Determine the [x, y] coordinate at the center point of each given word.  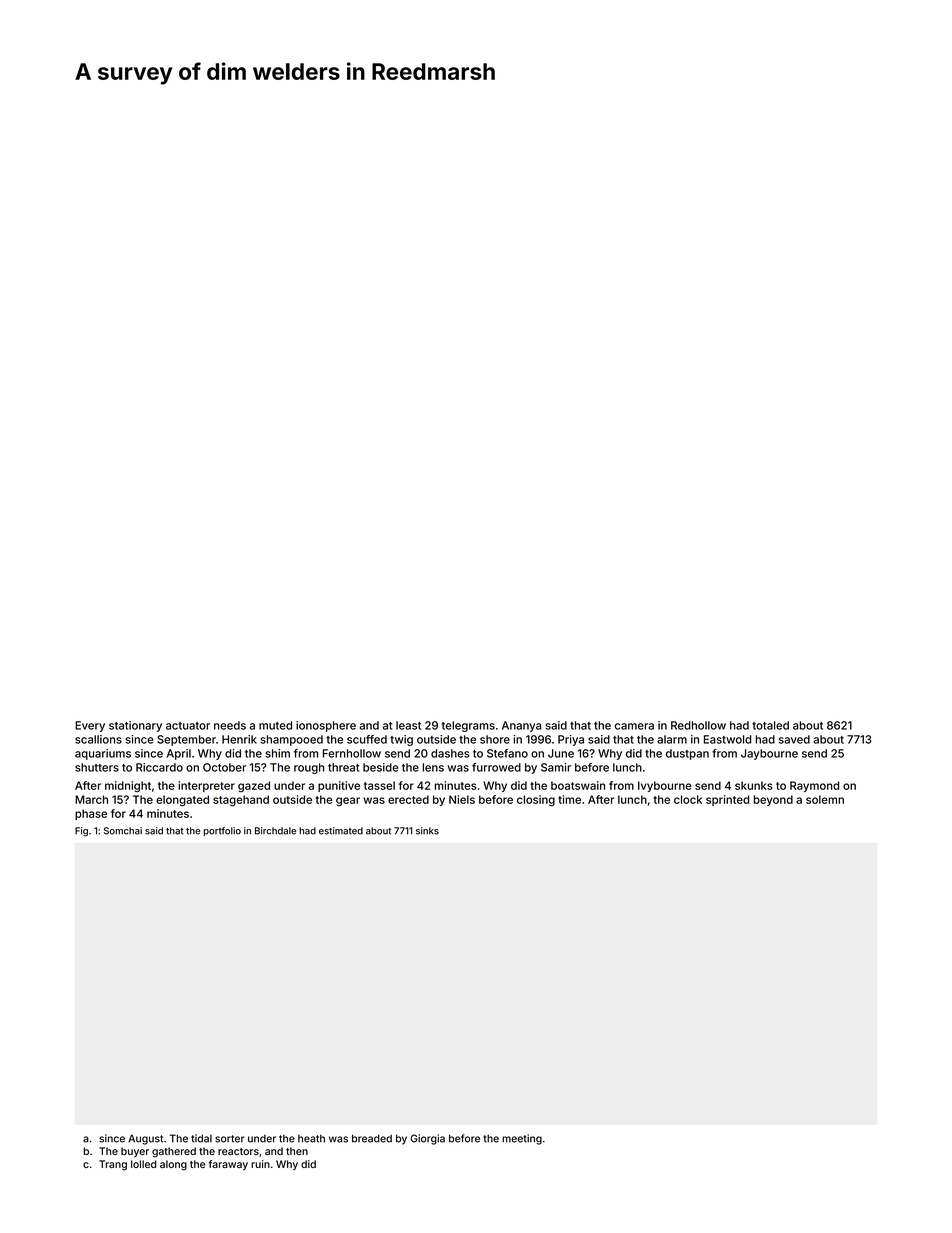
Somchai [123, 831]
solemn [825, 799]
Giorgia [427, 1139]
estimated [341, 831]
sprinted [727, 800]
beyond [773, 800]
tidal [201, 1138]
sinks [427, 831]
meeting [522, 1139]
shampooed [291, 740]
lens [433, 767]
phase [91, 814]
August [145, 1139]
